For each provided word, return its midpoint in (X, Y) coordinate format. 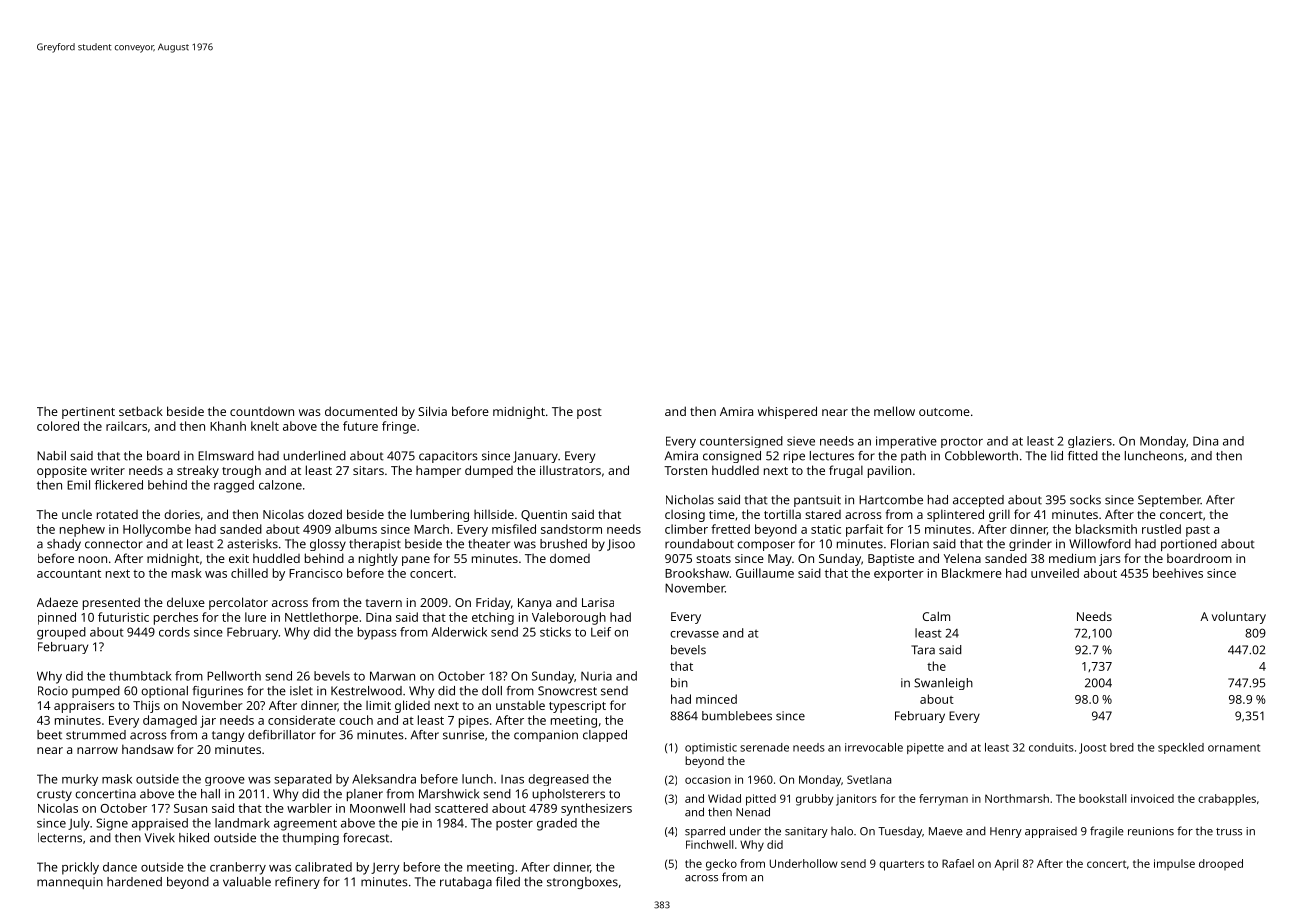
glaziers (1090, 442)
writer (108, 470)
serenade (764, 747)
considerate (301, 720)
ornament (1234, 748)
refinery (297, 883)
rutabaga (466, 883)
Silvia (432, 411)
